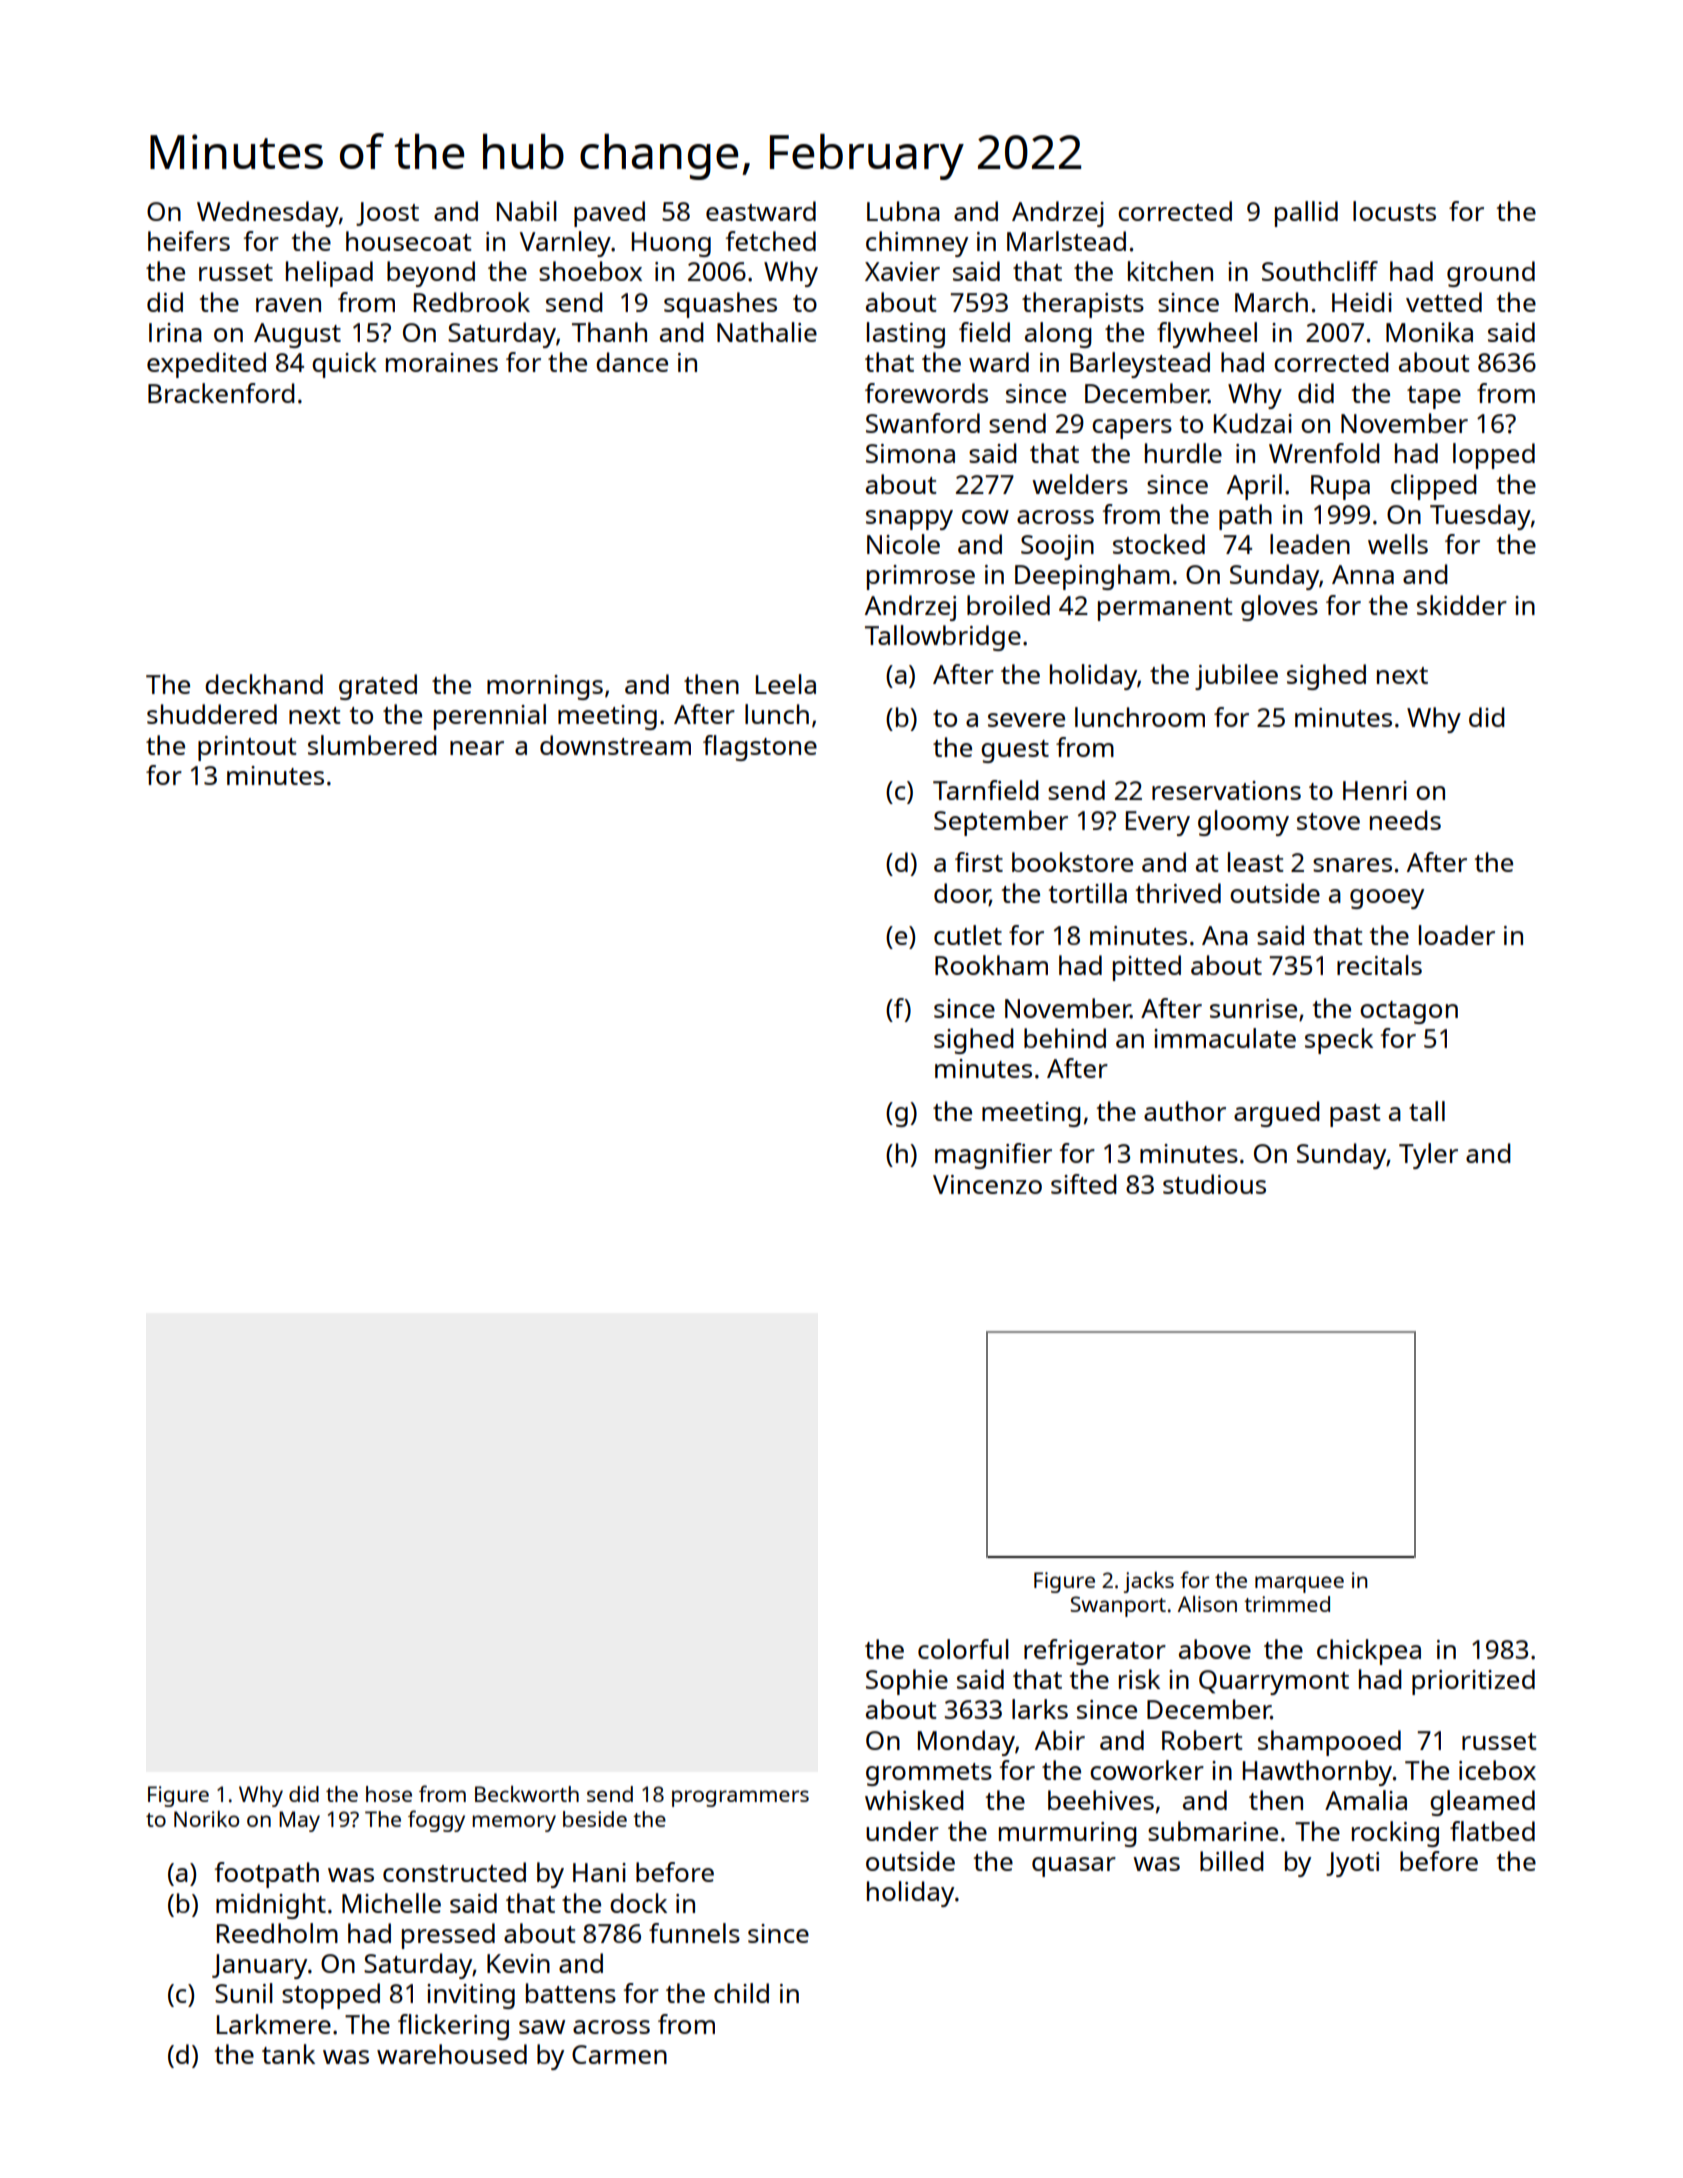  Describe the element at coordinates (264, 684) in the document. I see `deckhand` at that location.
